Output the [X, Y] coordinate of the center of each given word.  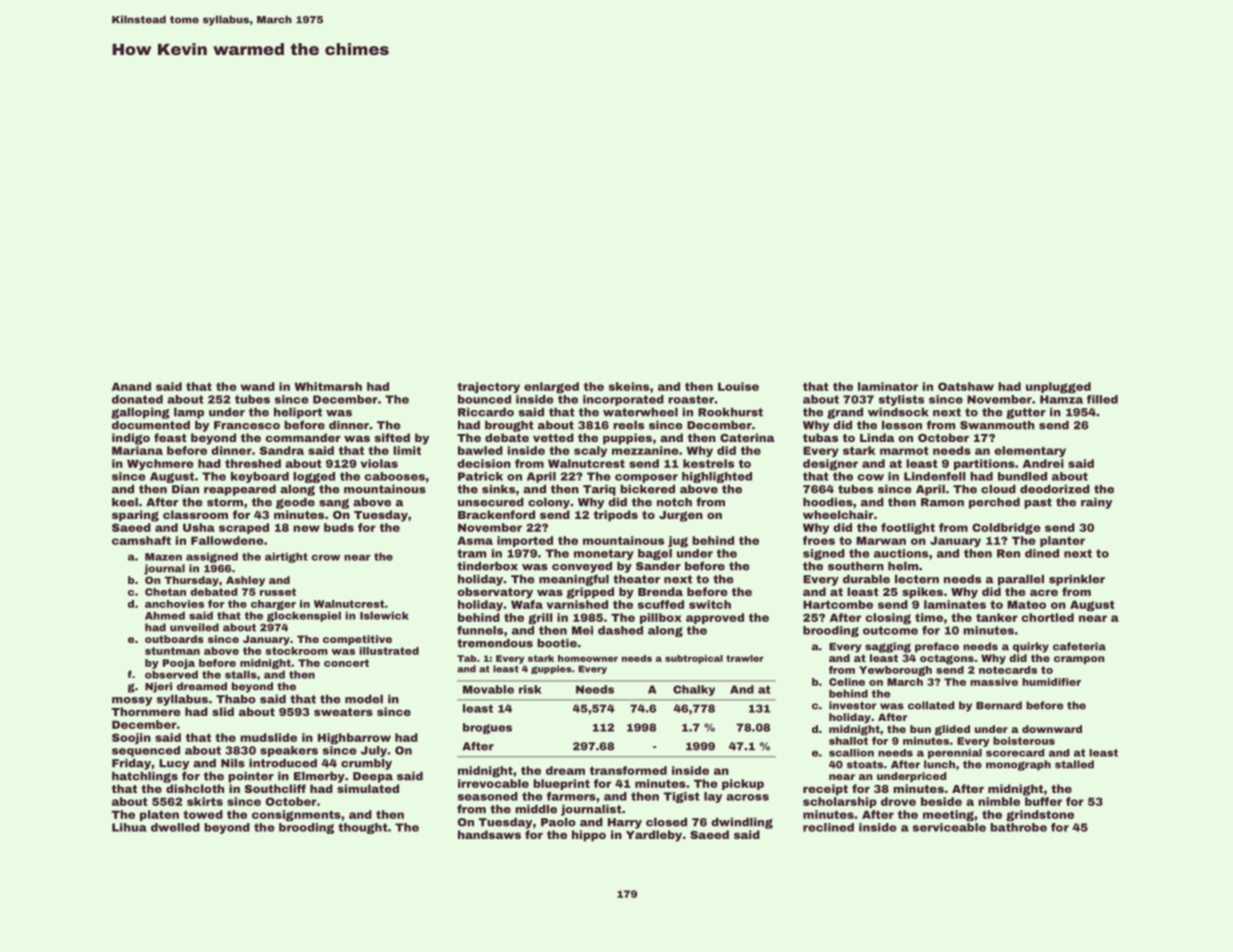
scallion [851, 753]
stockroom [296, 651]
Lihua [129, 827]
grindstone [1040, 815]
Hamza [1061, 399]
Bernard [999, 705]
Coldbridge [1006, 528]
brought [509, 426]
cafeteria [1079, 646]
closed [666, 822]
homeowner [588, 658]
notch [674, 502]
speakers [289, 751]
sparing [135, 516]
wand [258, 386]
